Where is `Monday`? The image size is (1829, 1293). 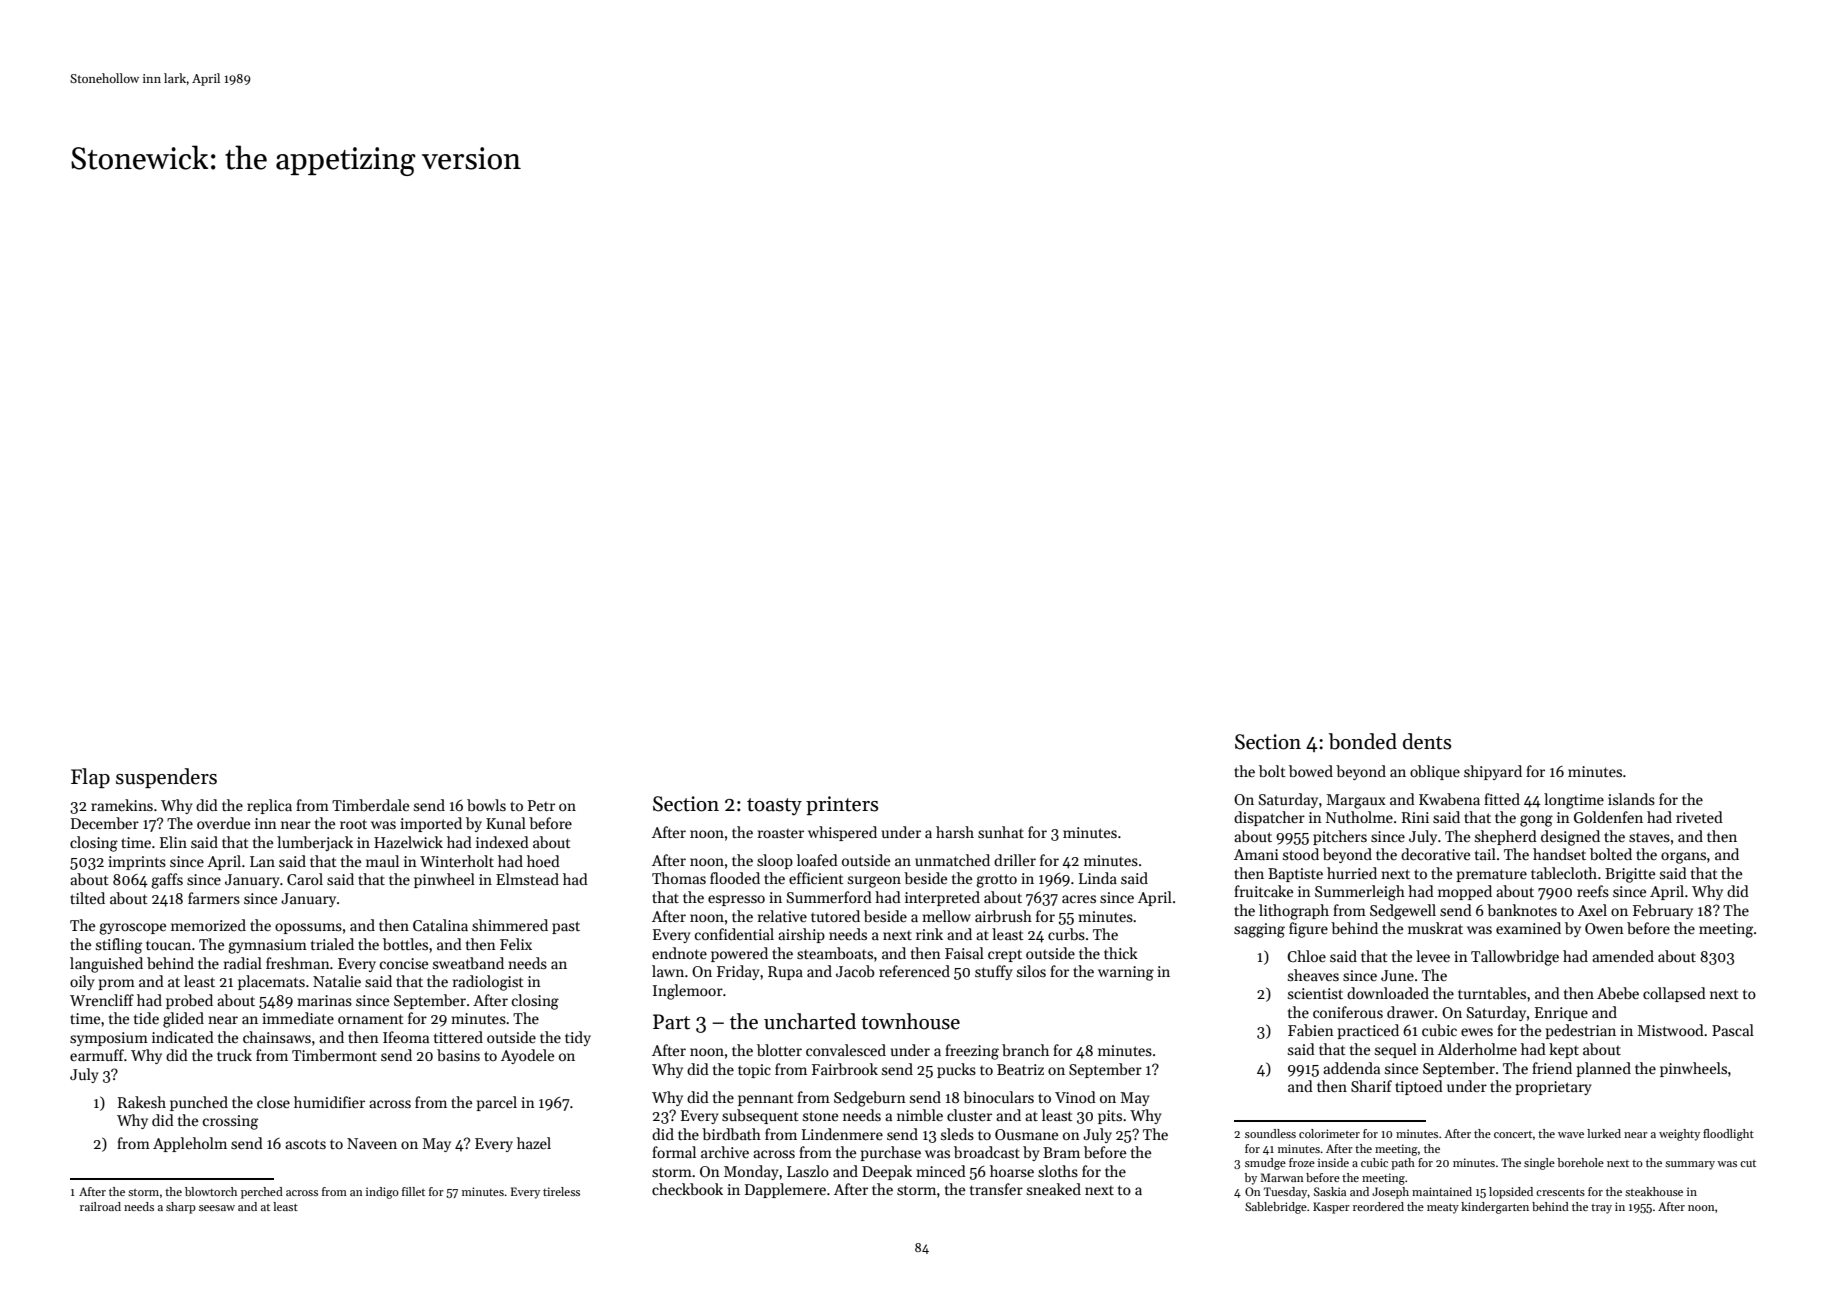 Monday is located at coordinates (751, 1172).
